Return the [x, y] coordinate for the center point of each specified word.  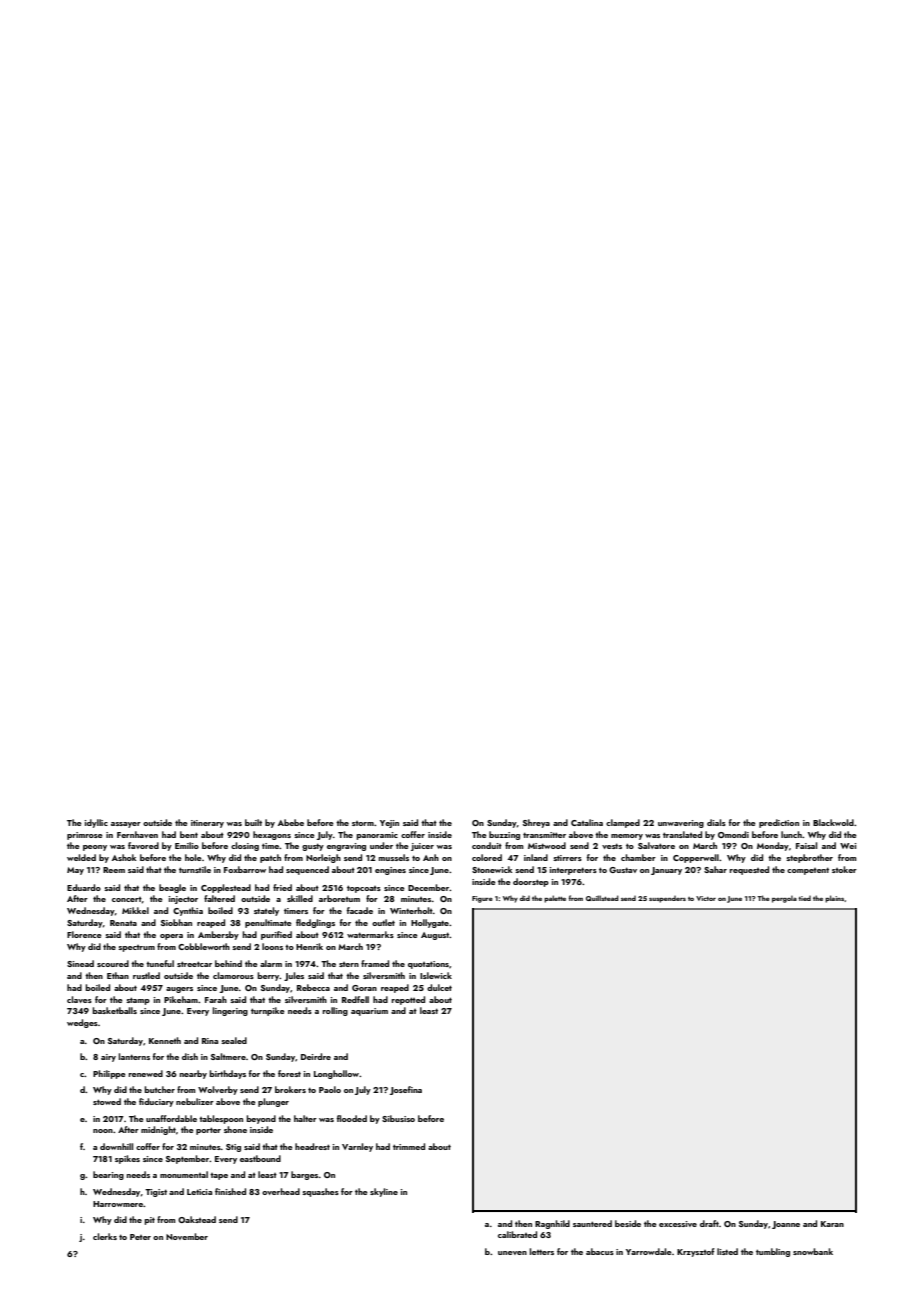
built [253, 822]
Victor [706, 898]
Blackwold [833, 822]
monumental [184, 1174]
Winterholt [411, 910]
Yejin [389, 824]
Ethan [118, 975]
